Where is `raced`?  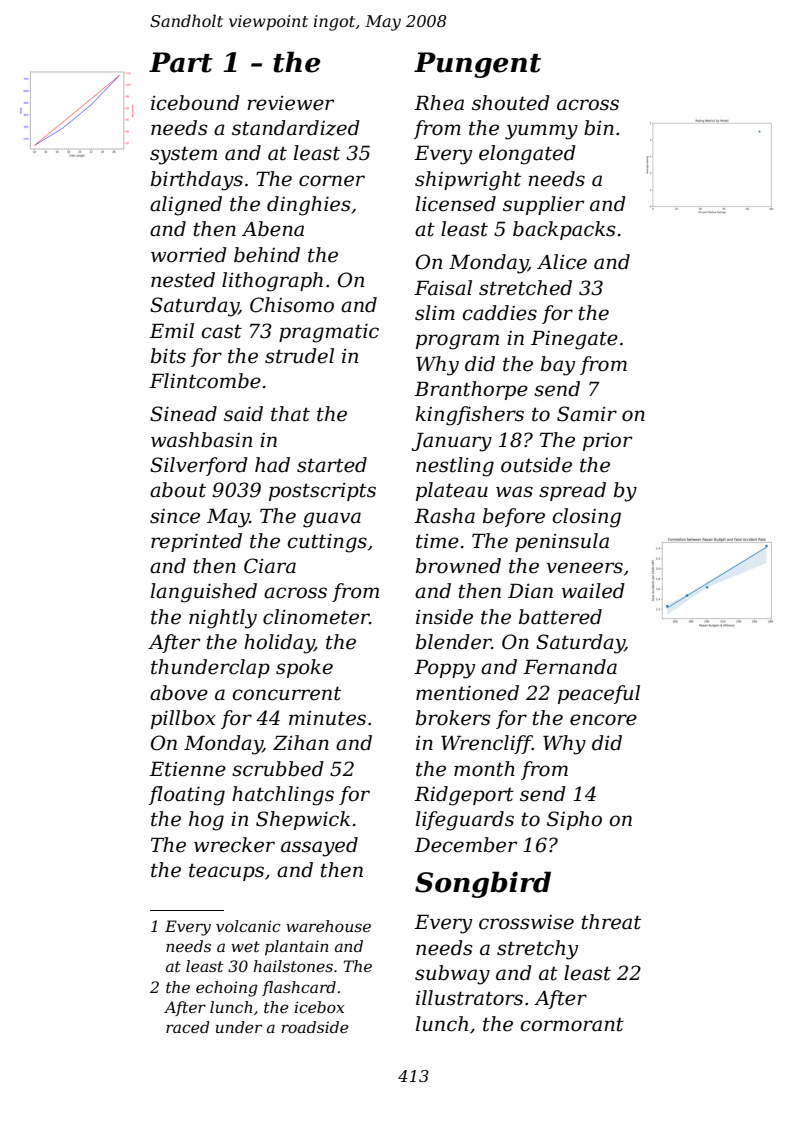
raced is located at coordinates (188, 1027).
